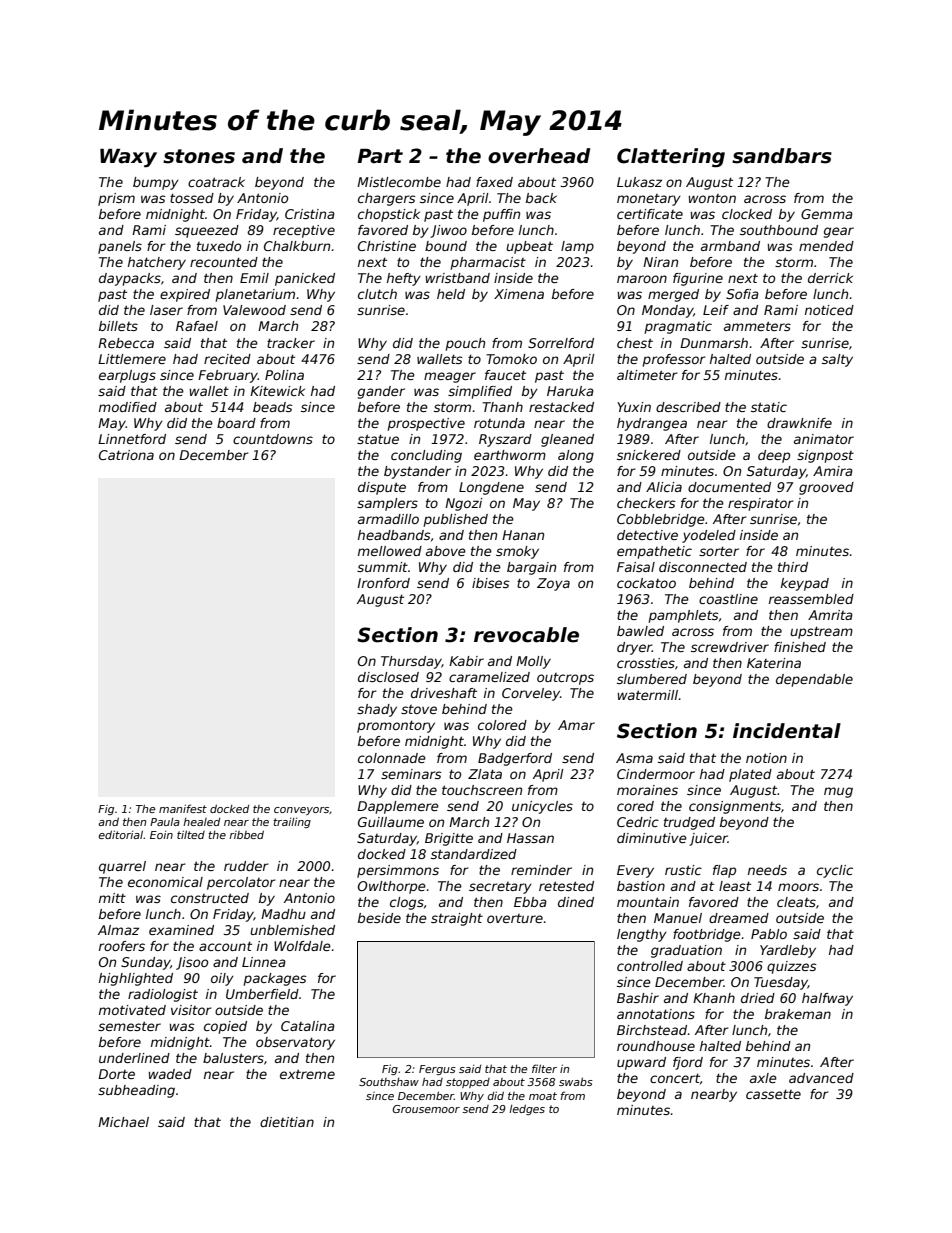 This screenshot has height=1233, width=952. I want to click on noticed, so click(829, 310).
